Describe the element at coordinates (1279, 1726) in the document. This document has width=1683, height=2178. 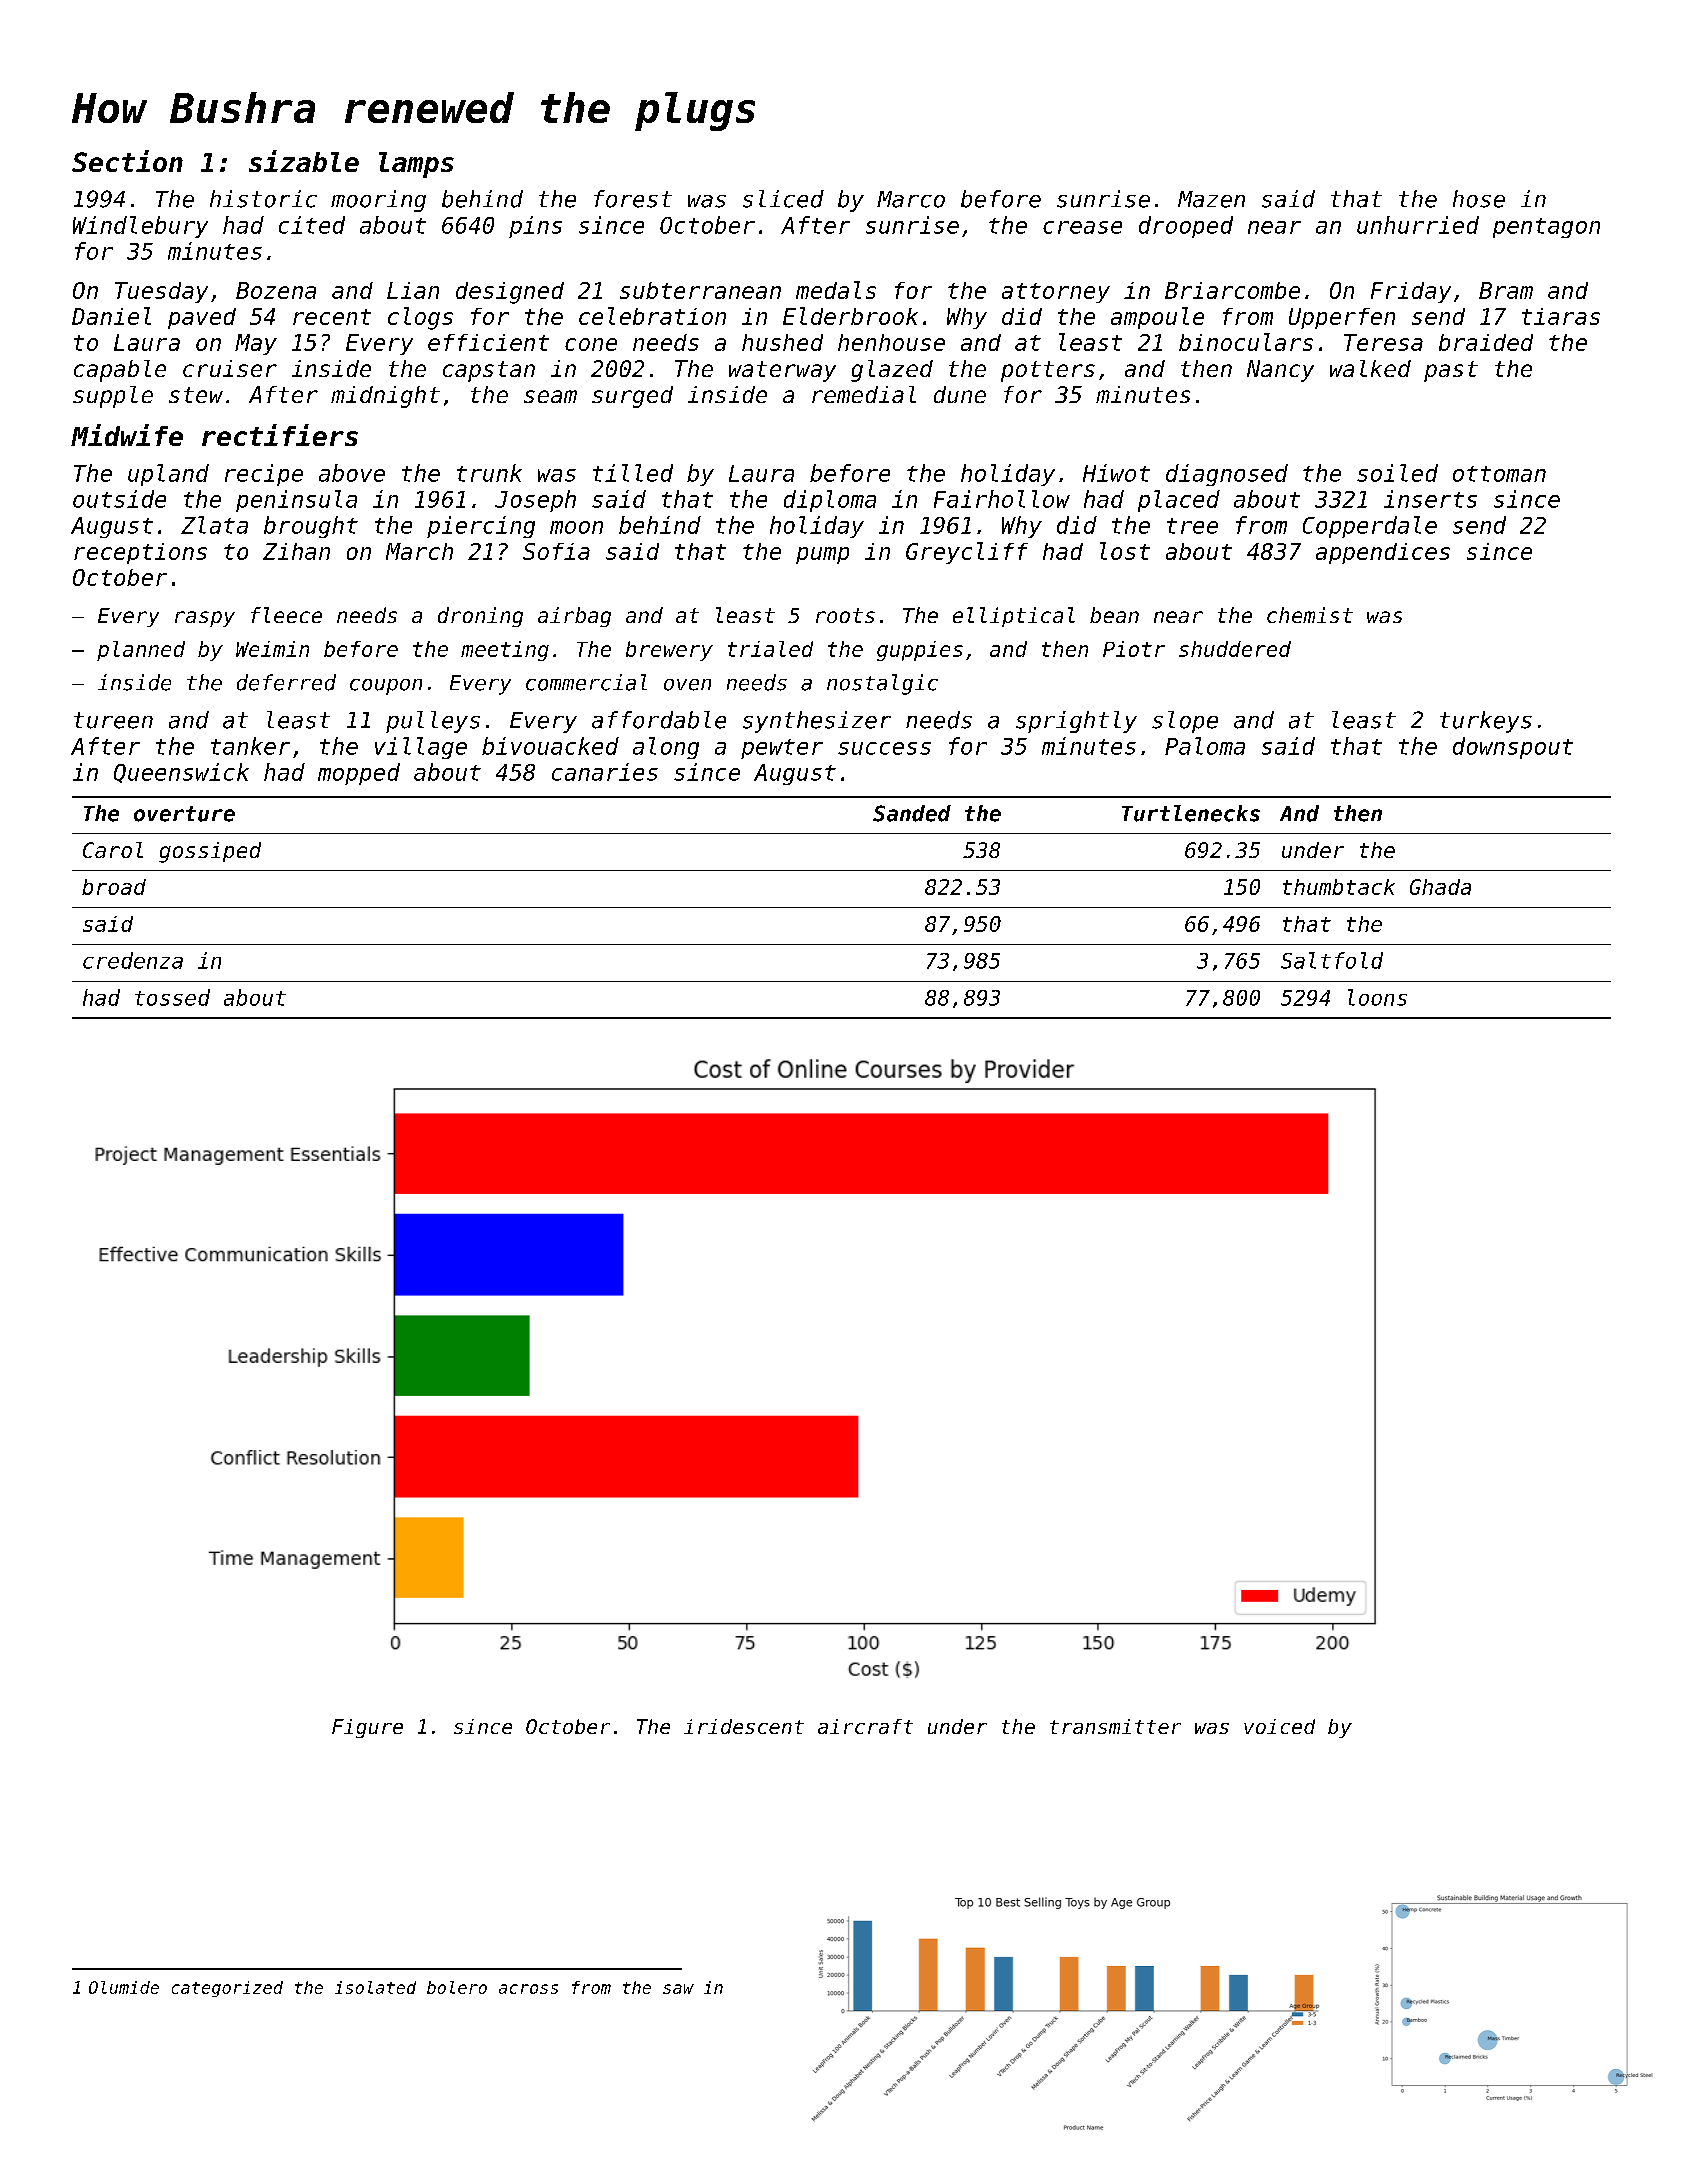
I see `voiced` at that location.
